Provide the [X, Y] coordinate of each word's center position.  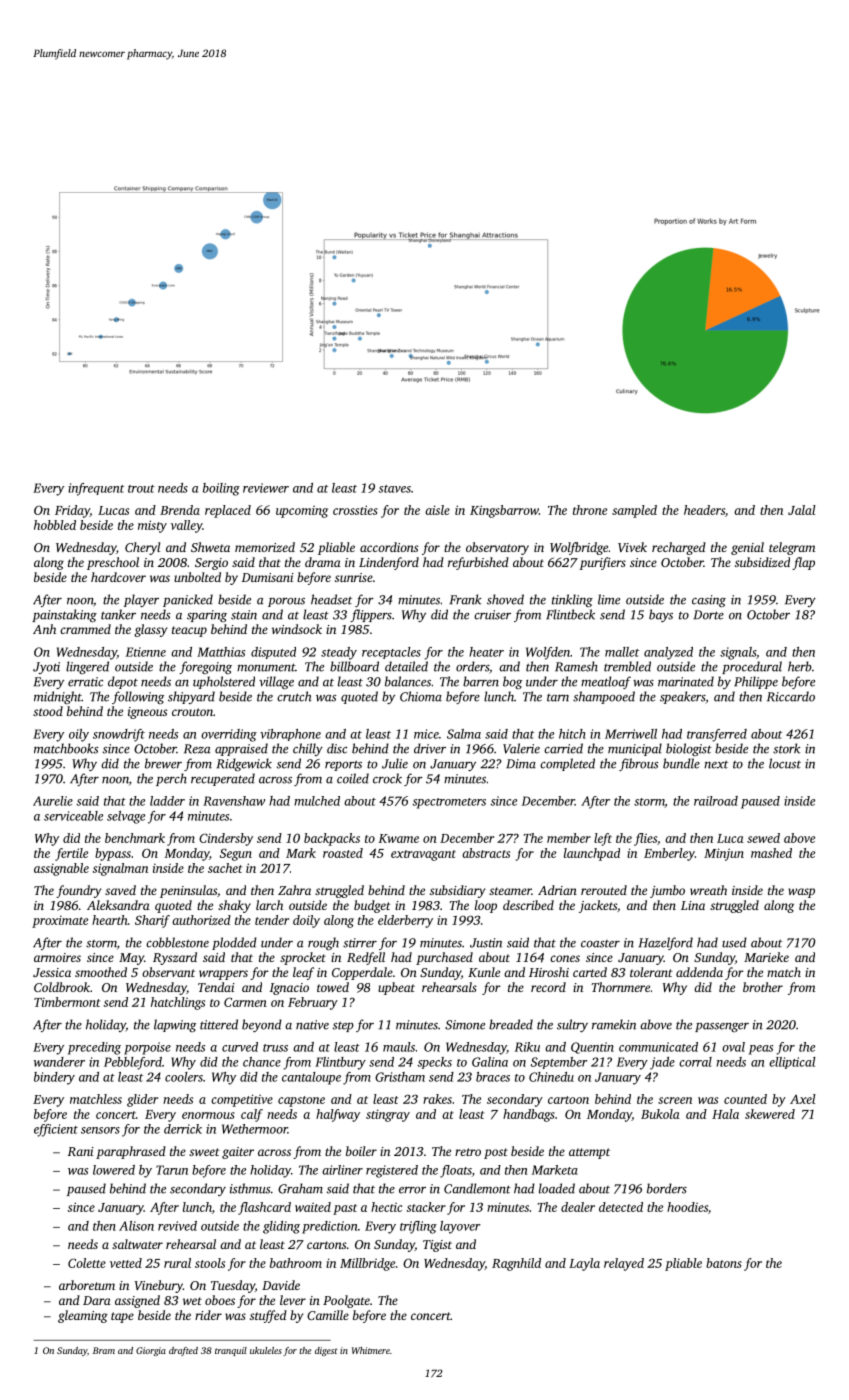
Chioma [421, 696]
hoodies [687, 1207]
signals [738, 653]
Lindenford [389, 563]
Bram [104, 1350]
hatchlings [178, 1003]
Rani [81, 1151]
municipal [635, 749]
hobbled [55, 525]
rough [323, 943]
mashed [771, 853]
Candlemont [477, 1188]
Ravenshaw [234, 801]
